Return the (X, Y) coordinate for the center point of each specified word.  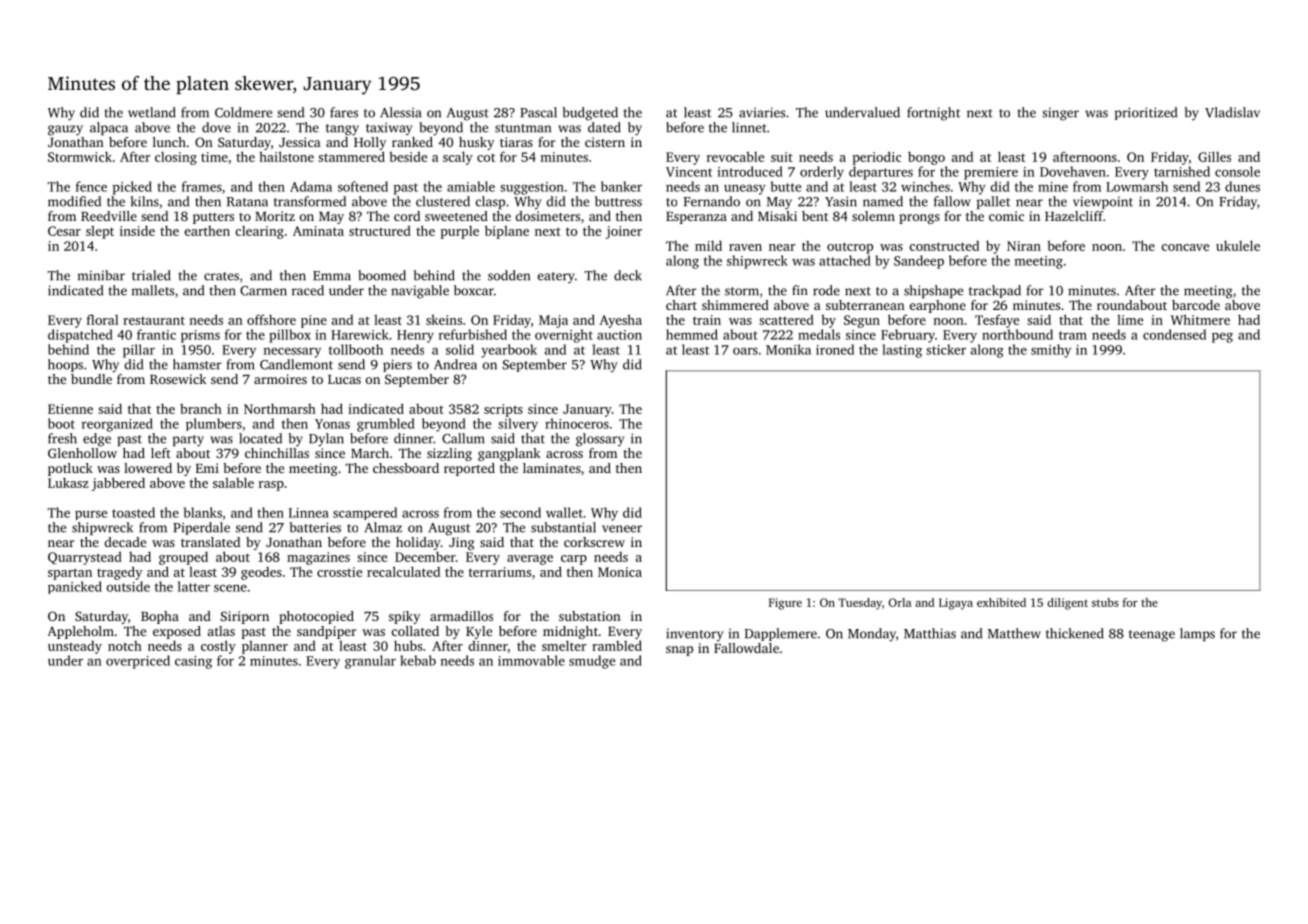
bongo (926, 158)
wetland (152, 112)
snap (679, 651)
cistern (605, 142)
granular (370, 662)
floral (102, 319)
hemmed (692, 334)
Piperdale (201, 528)
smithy (1051, 351)
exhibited (1001, 602)
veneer (622, 529)
